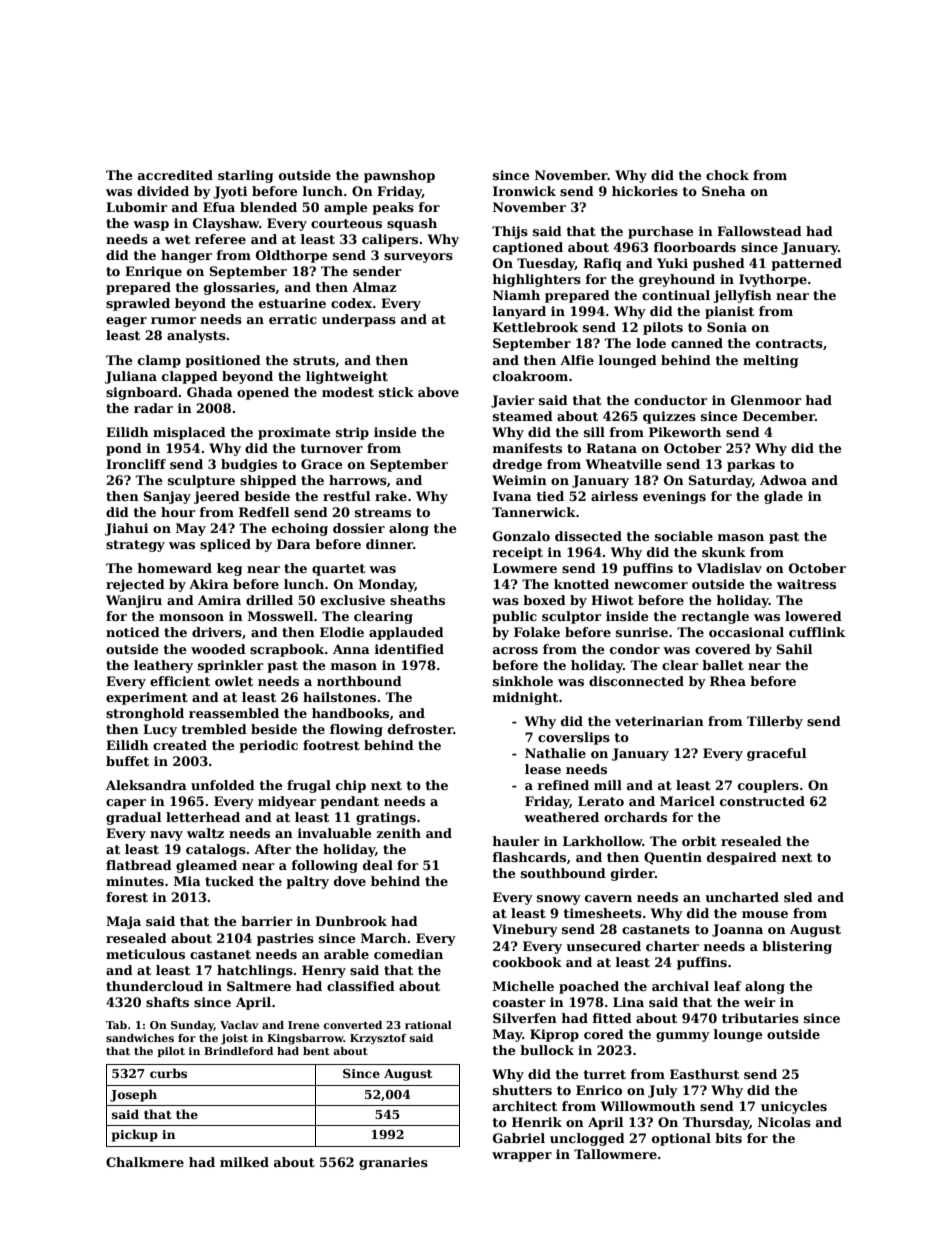 This screenshot has height=1233, width=952. I want to click on unclogged, so click(587, 1139).
